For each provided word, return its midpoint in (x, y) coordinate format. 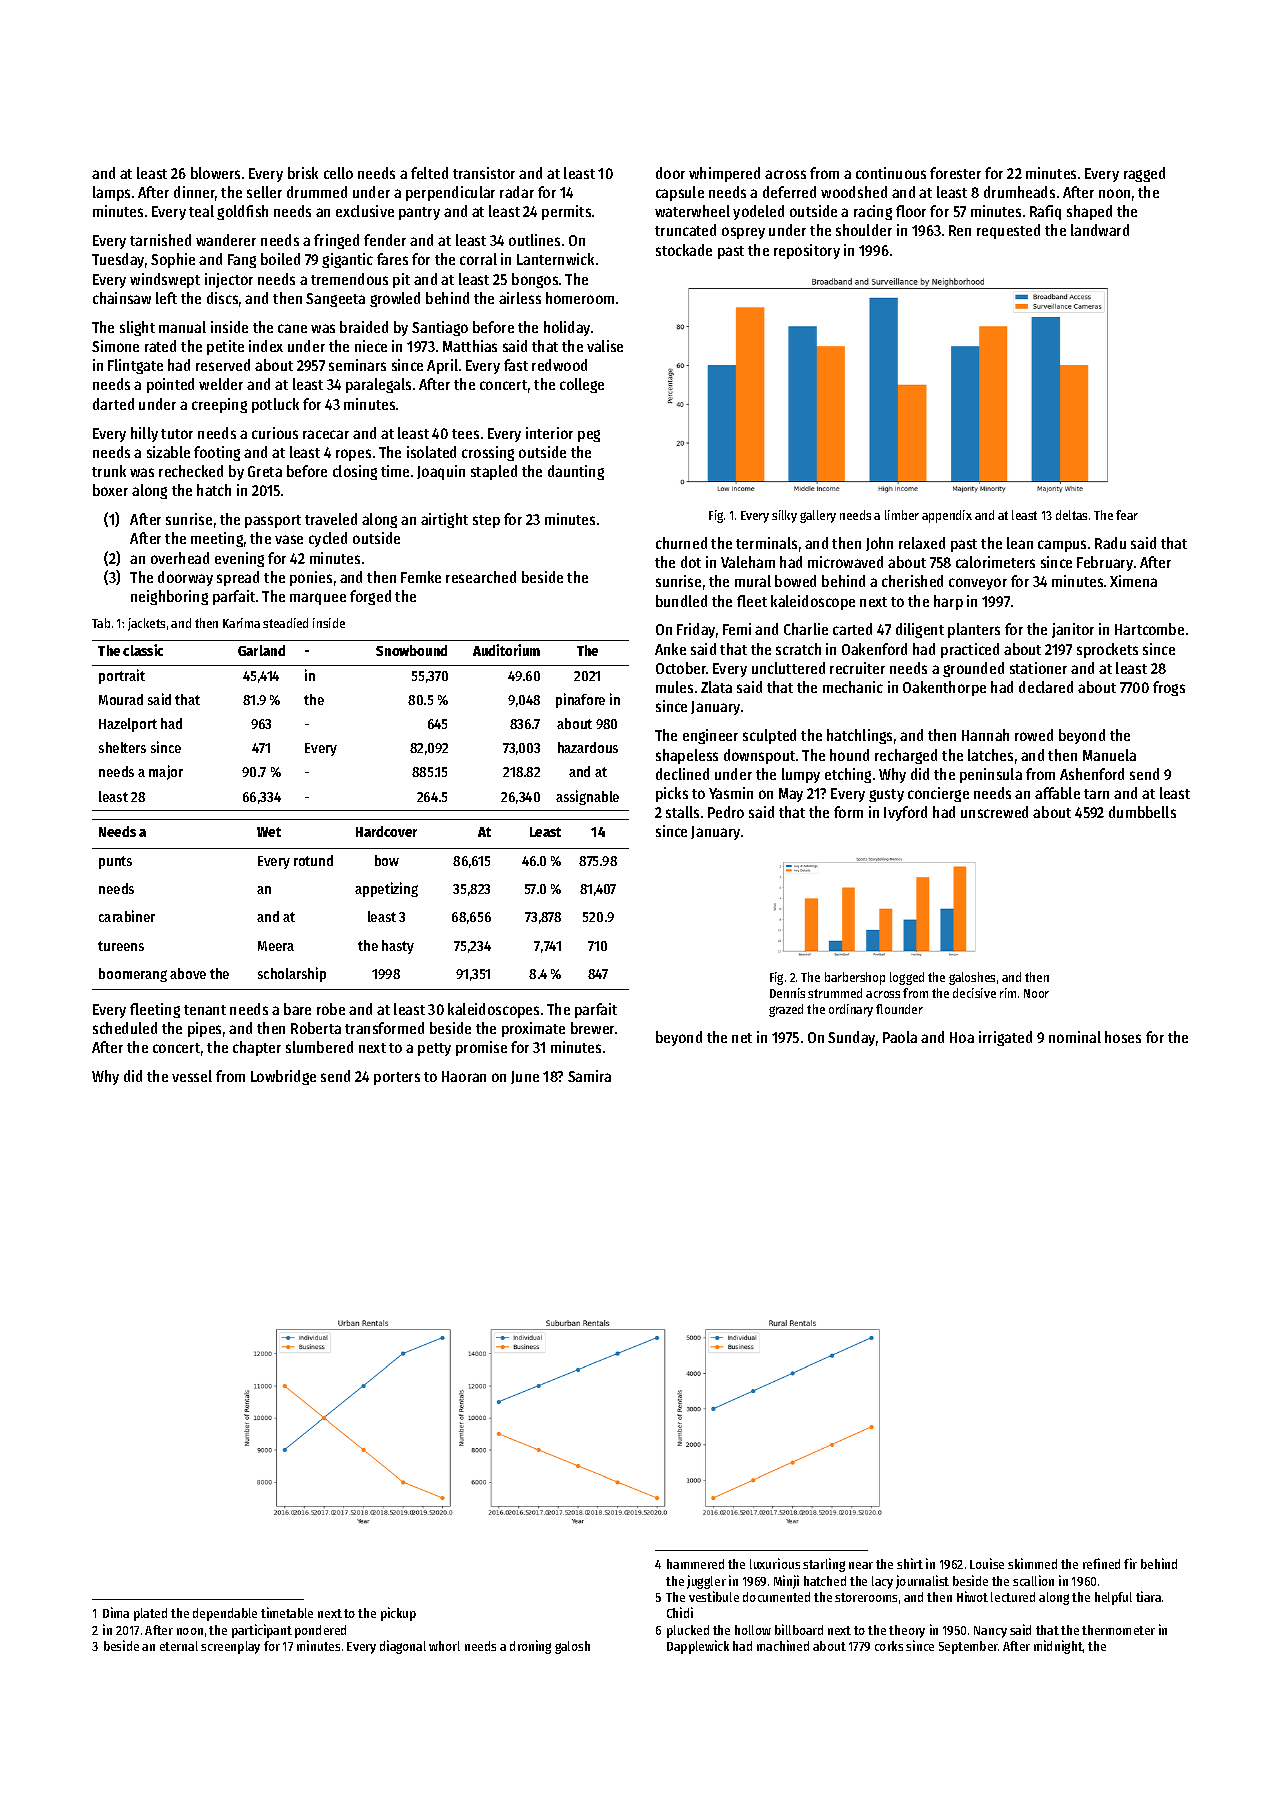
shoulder (864, 230)
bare (297, 1009)
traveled (331, 519)
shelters (122, 747)
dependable (225, 1614)
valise (605, 346)
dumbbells (1142, 812)
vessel (192, 1076)
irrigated (1005, 1038)
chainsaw (122, 298)
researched (481, 577)
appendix (947, 516)
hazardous (588, 747)
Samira (589, 1076)
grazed (786, 1010)
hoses (1123, 1037)
